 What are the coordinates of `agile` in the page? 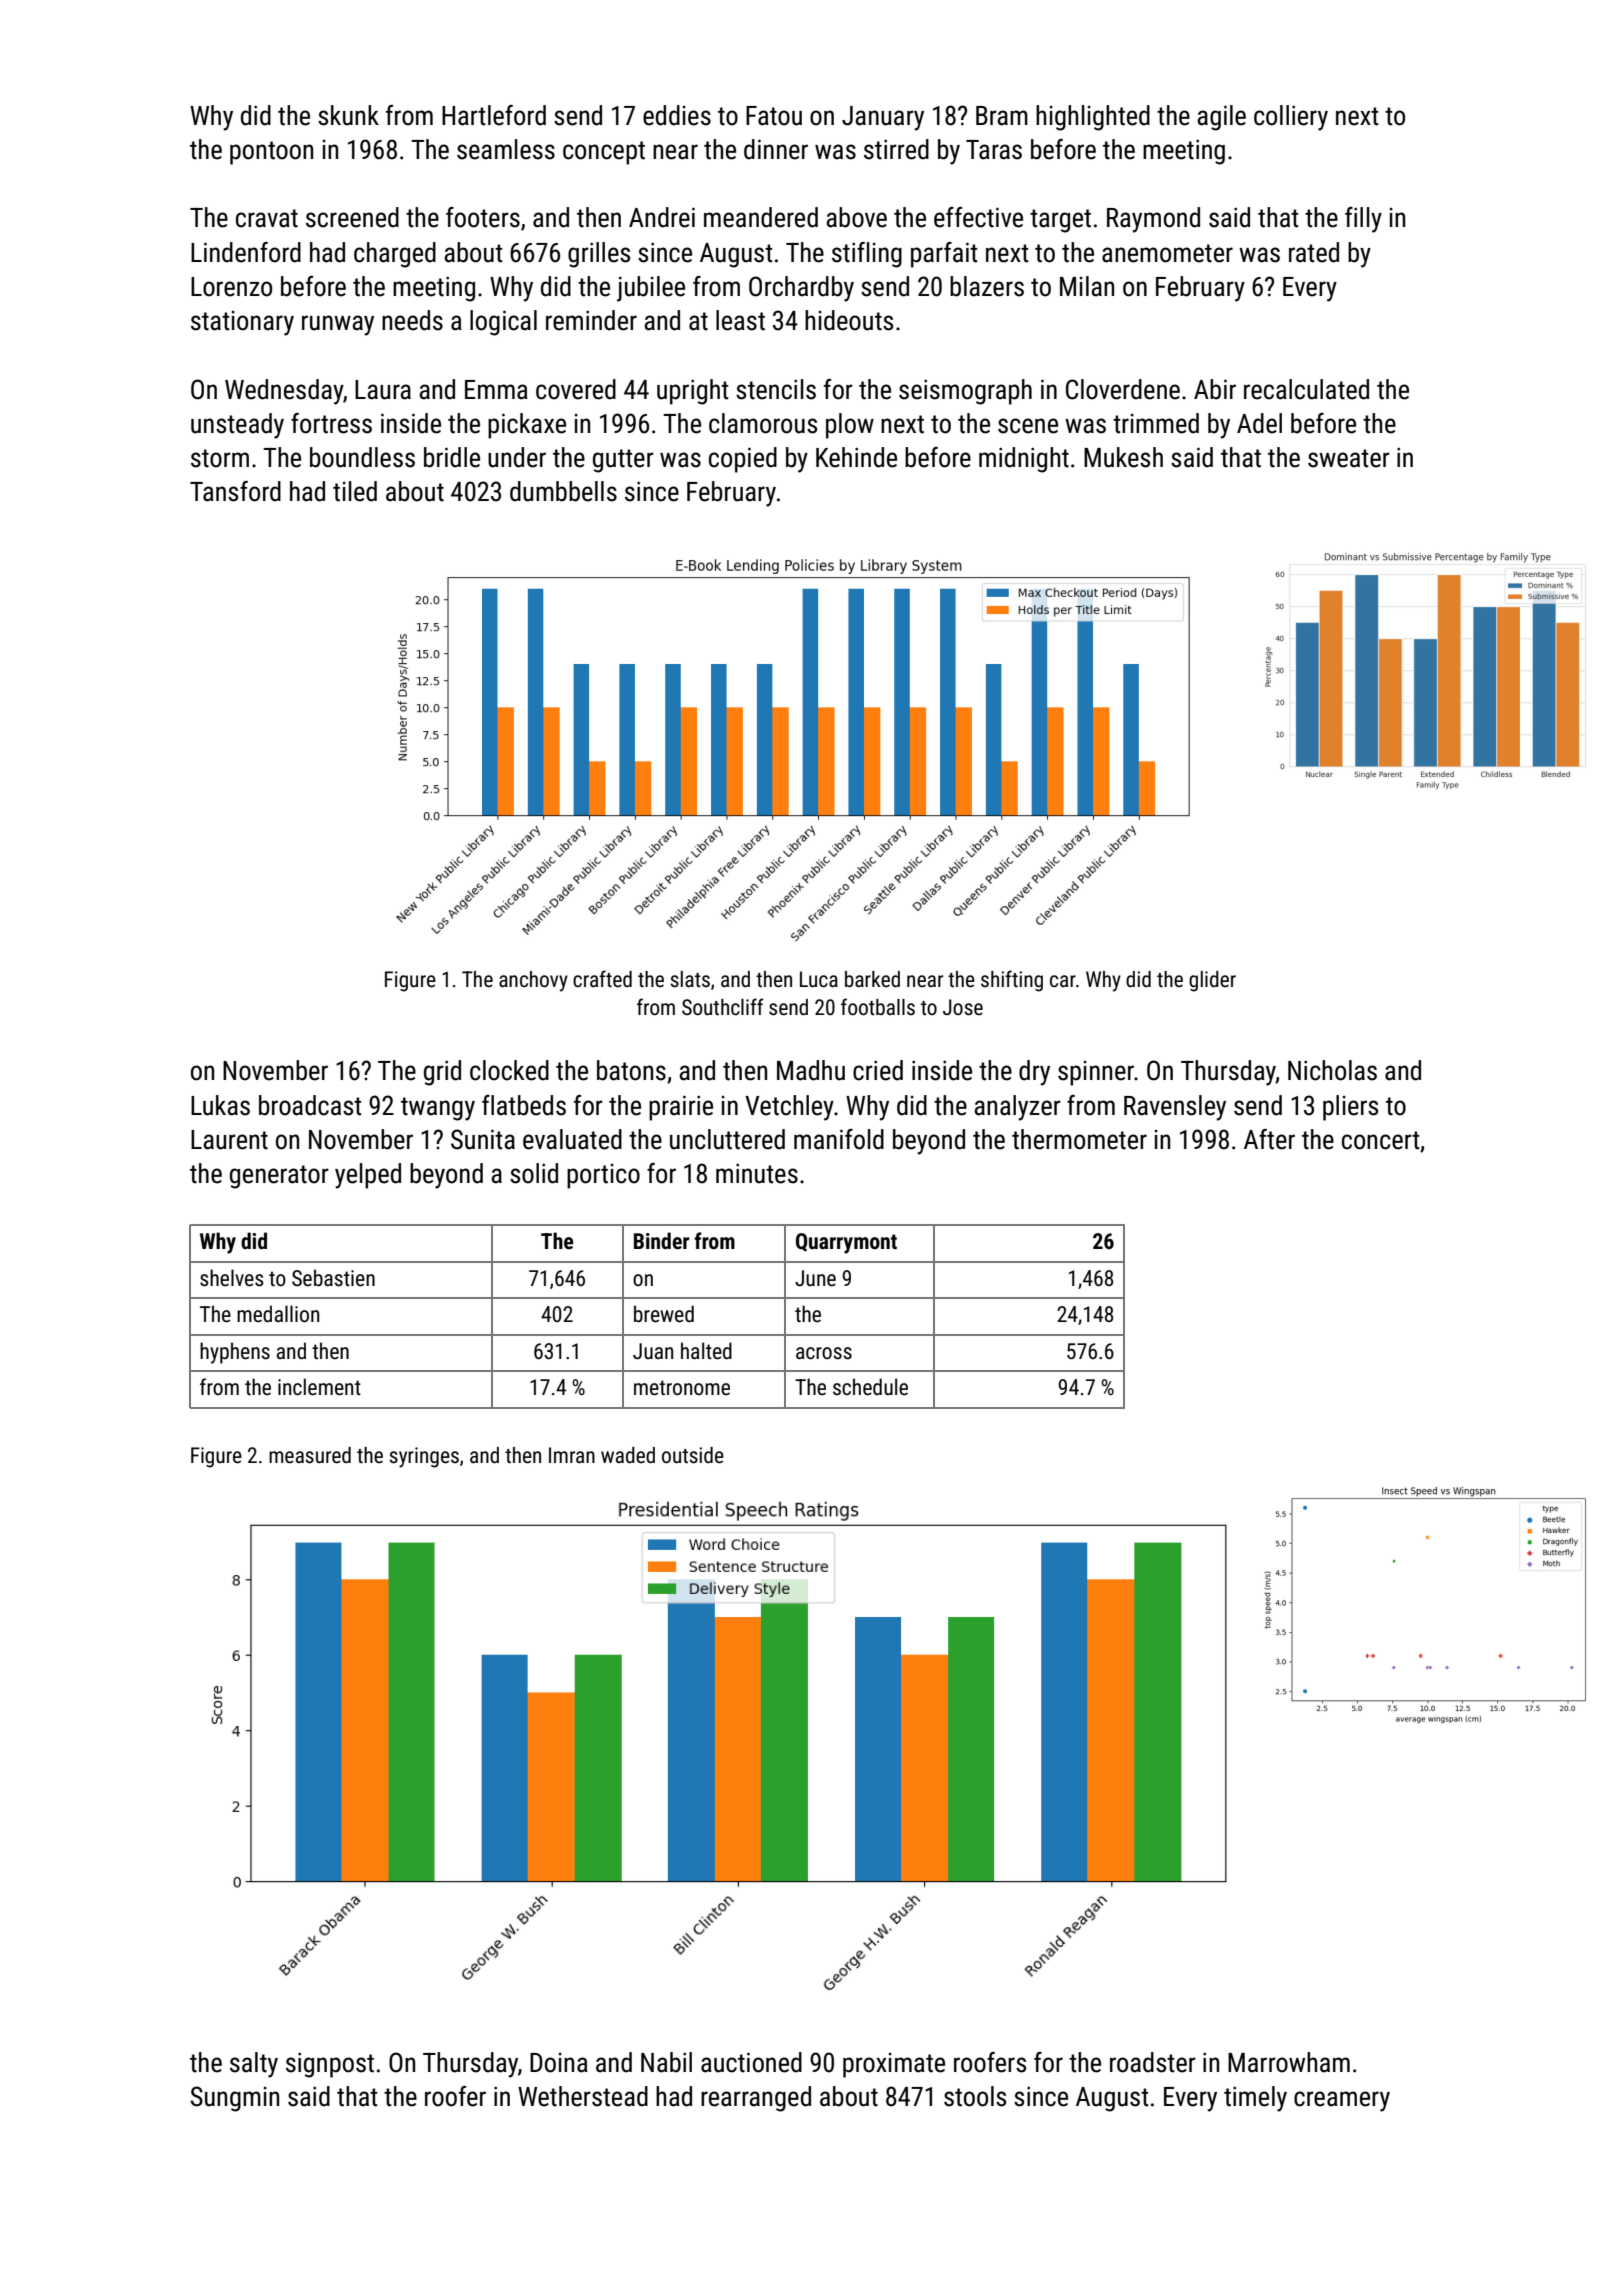 It's located at (1221, 118).
